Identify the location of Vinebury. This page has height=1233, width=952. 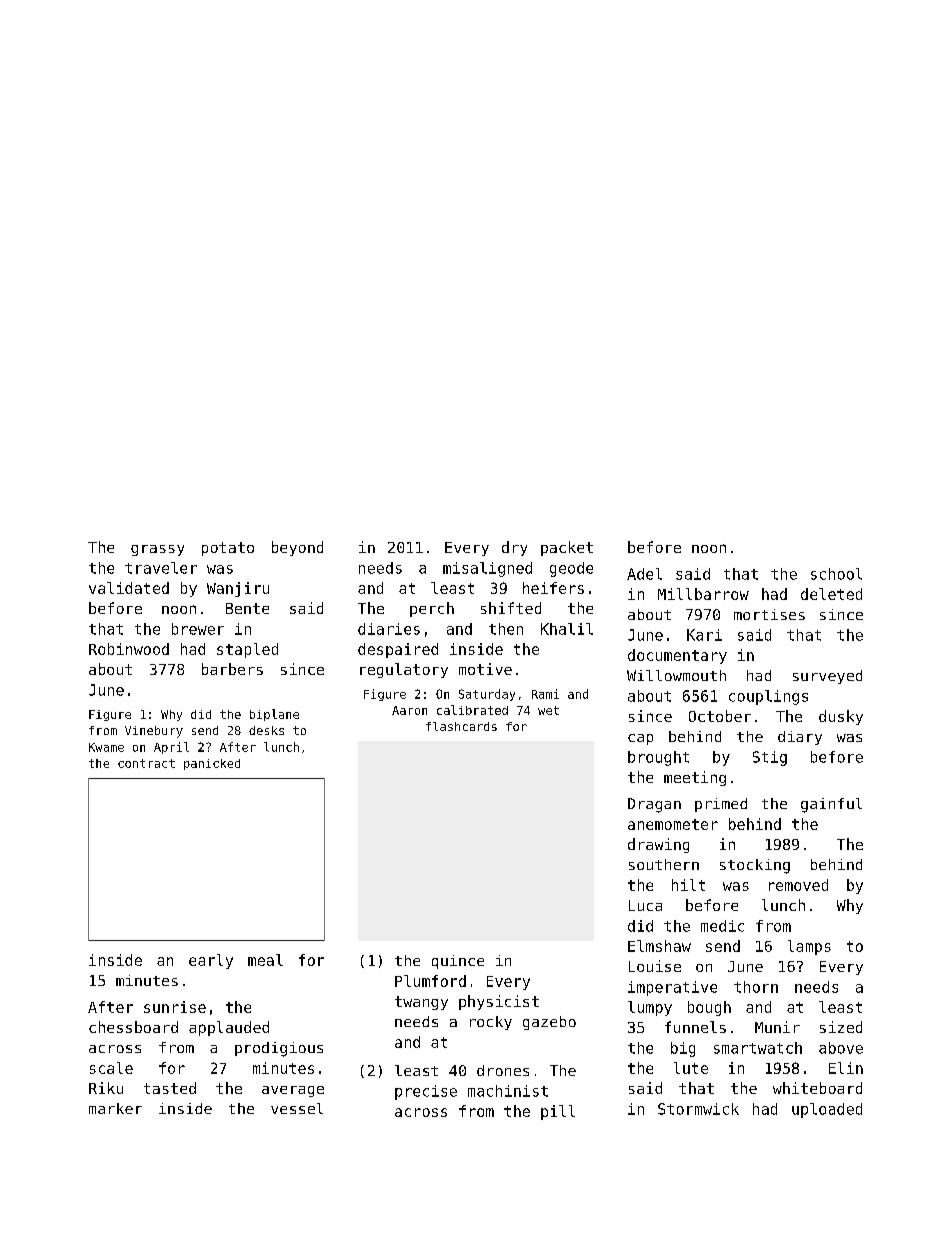
(154, 732).
